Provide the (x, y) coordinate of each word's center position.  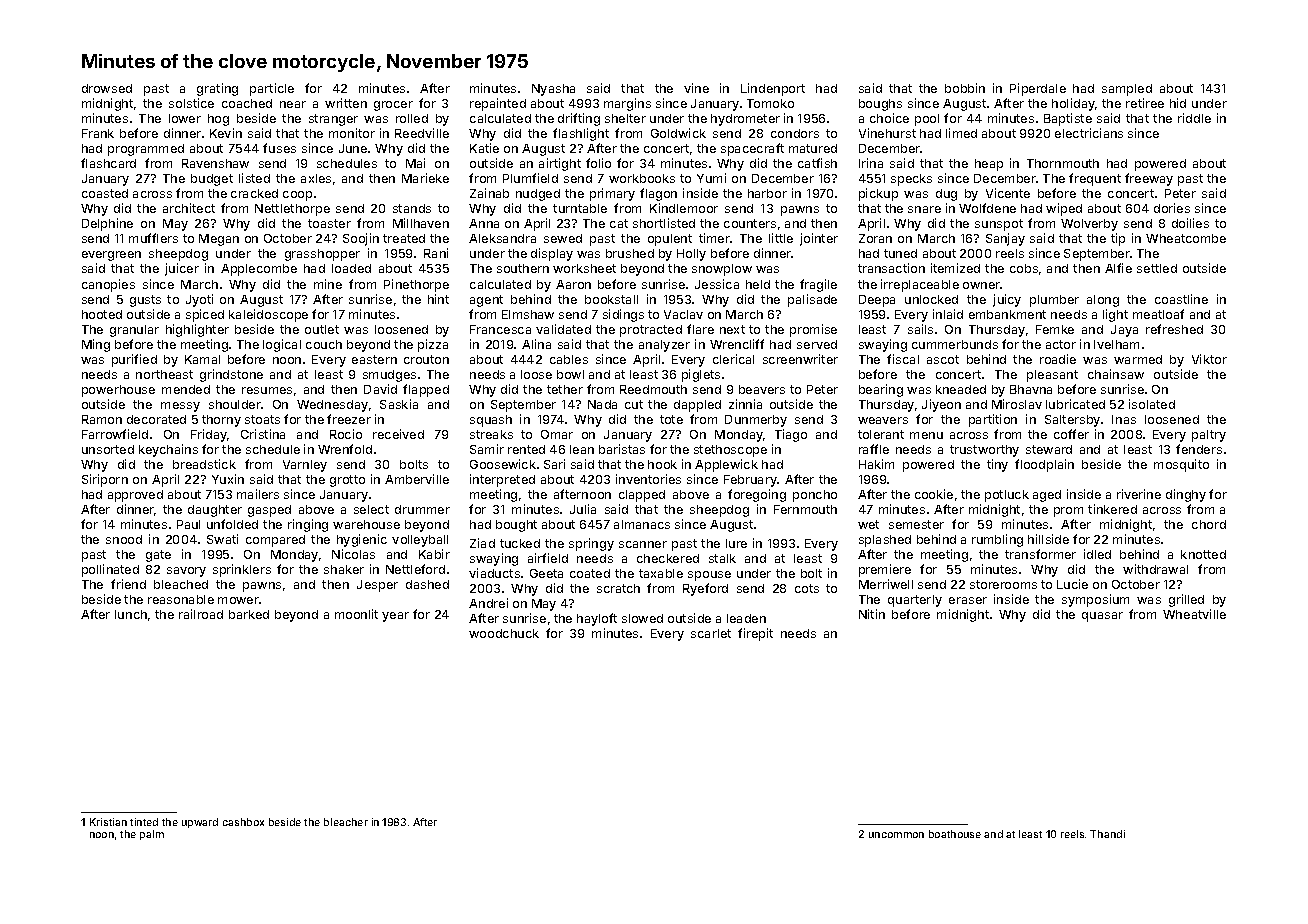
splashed (885, 541)
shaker (344, 569)
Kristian (108, 822)
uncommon (896, 835)
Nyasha (553, 90)
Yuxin (228, 479)
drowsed (107, 88)
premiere (885, 570)
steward (1049, 449)
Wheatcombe (1186, 238)
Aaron (573, 284)
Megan (219, 240)
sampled (1127, 90)
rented (526, 449)
